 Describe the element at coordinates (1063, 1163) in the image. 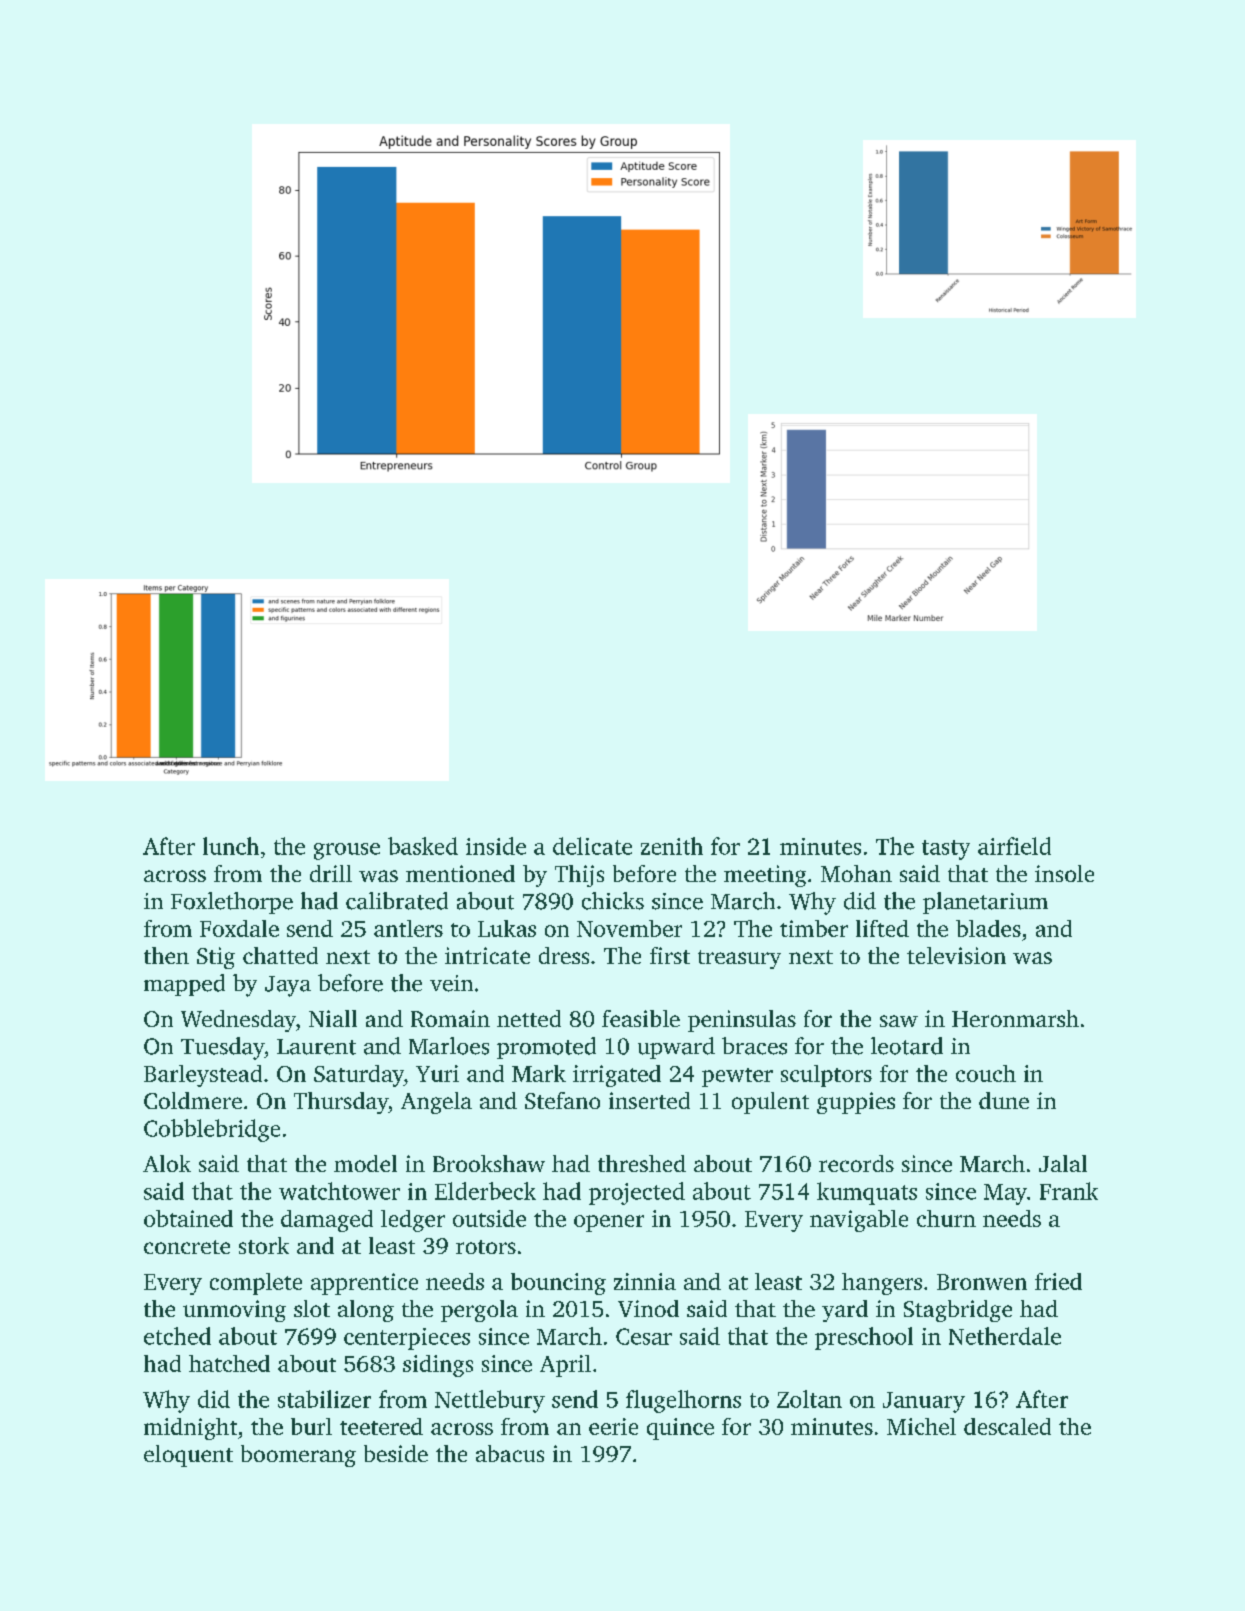

I see `Jalal` at that location.
